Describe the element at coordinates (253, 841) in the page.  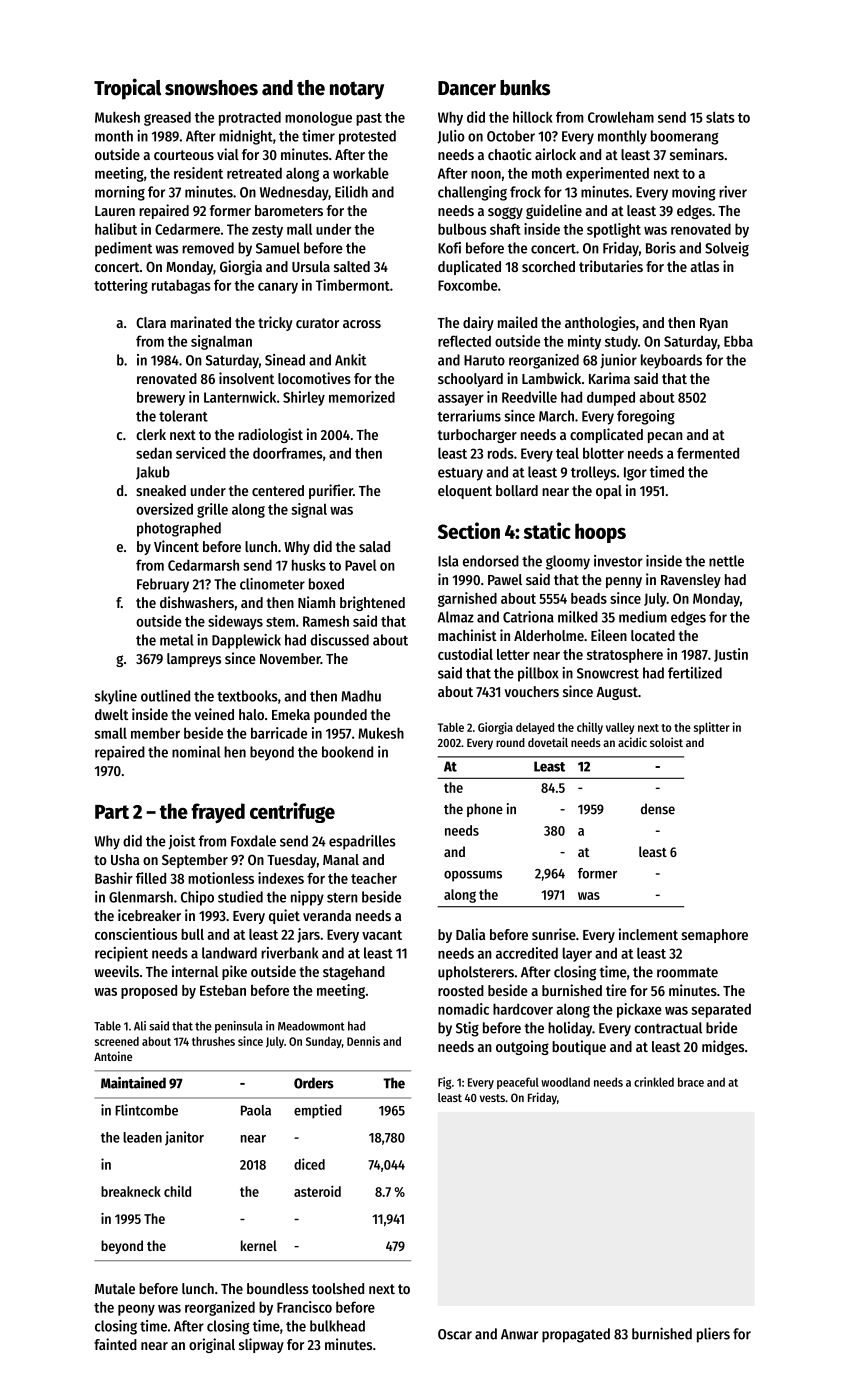
I see `Foxdale` at that location.
